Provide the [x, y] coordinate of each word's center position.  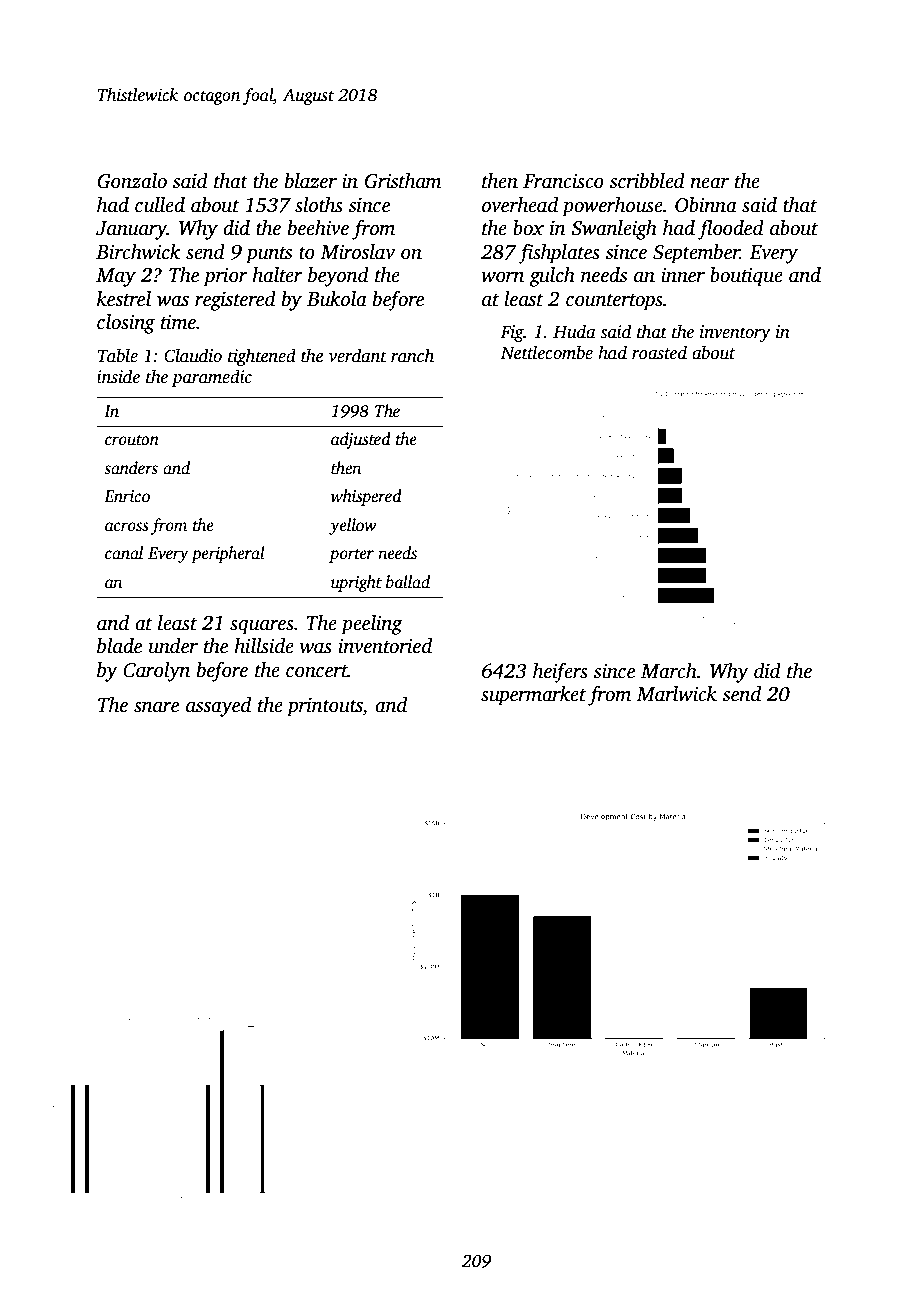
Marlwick [676, 694]
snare [156, 707]
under [173, 646]
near [710, 183]
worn [502, 277]
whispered [366, 497]
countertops [614, 302]
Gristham [403, 181]
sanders [131, 468]
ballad [408, 581]
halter [277, 275]
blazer [311, 181]
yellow [353, 526]
